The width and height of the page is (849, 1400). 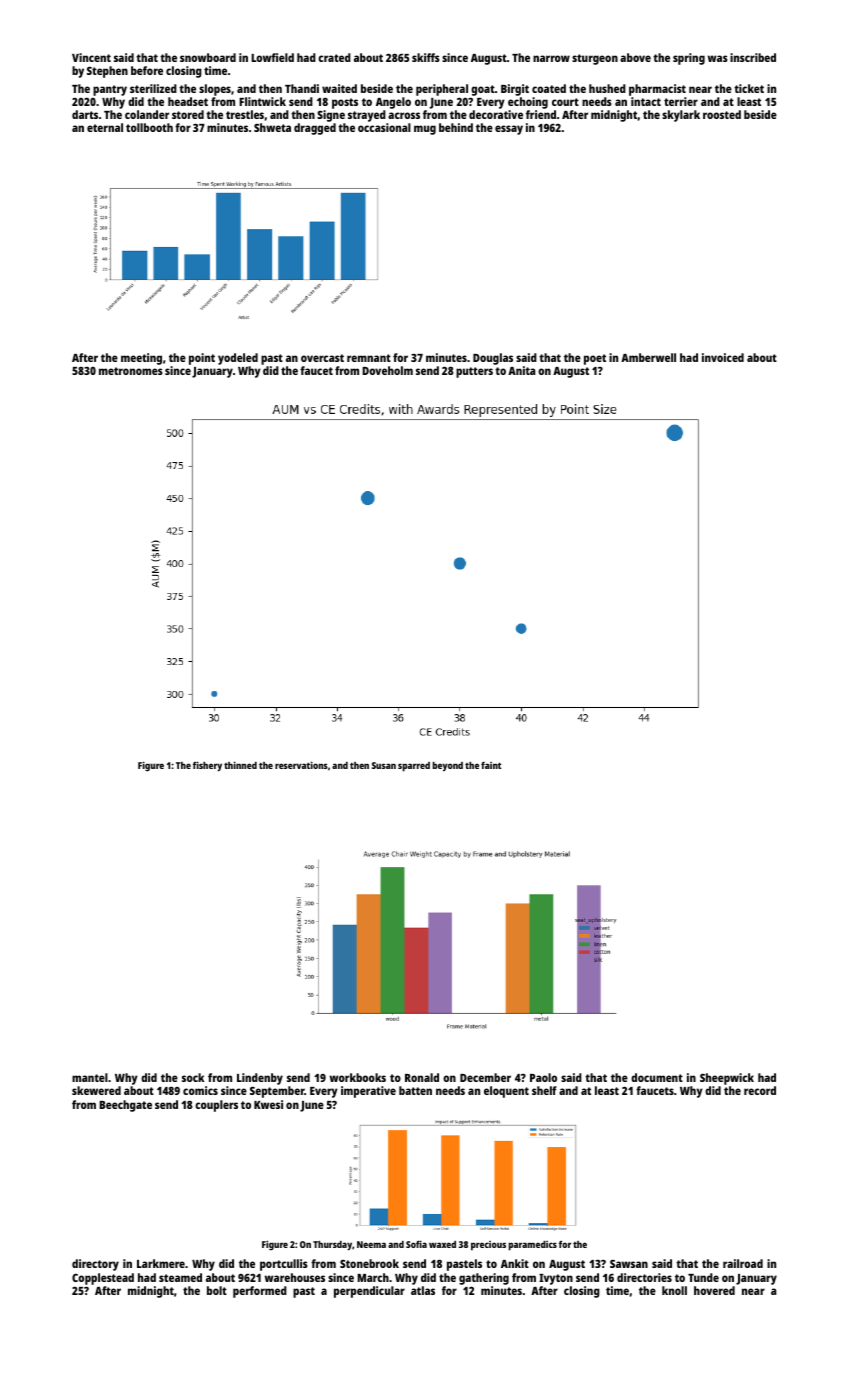 What do you see at coordinates (369, 1292) in the page?
I see `perpendicular` at bounding box center [369, 1292].
